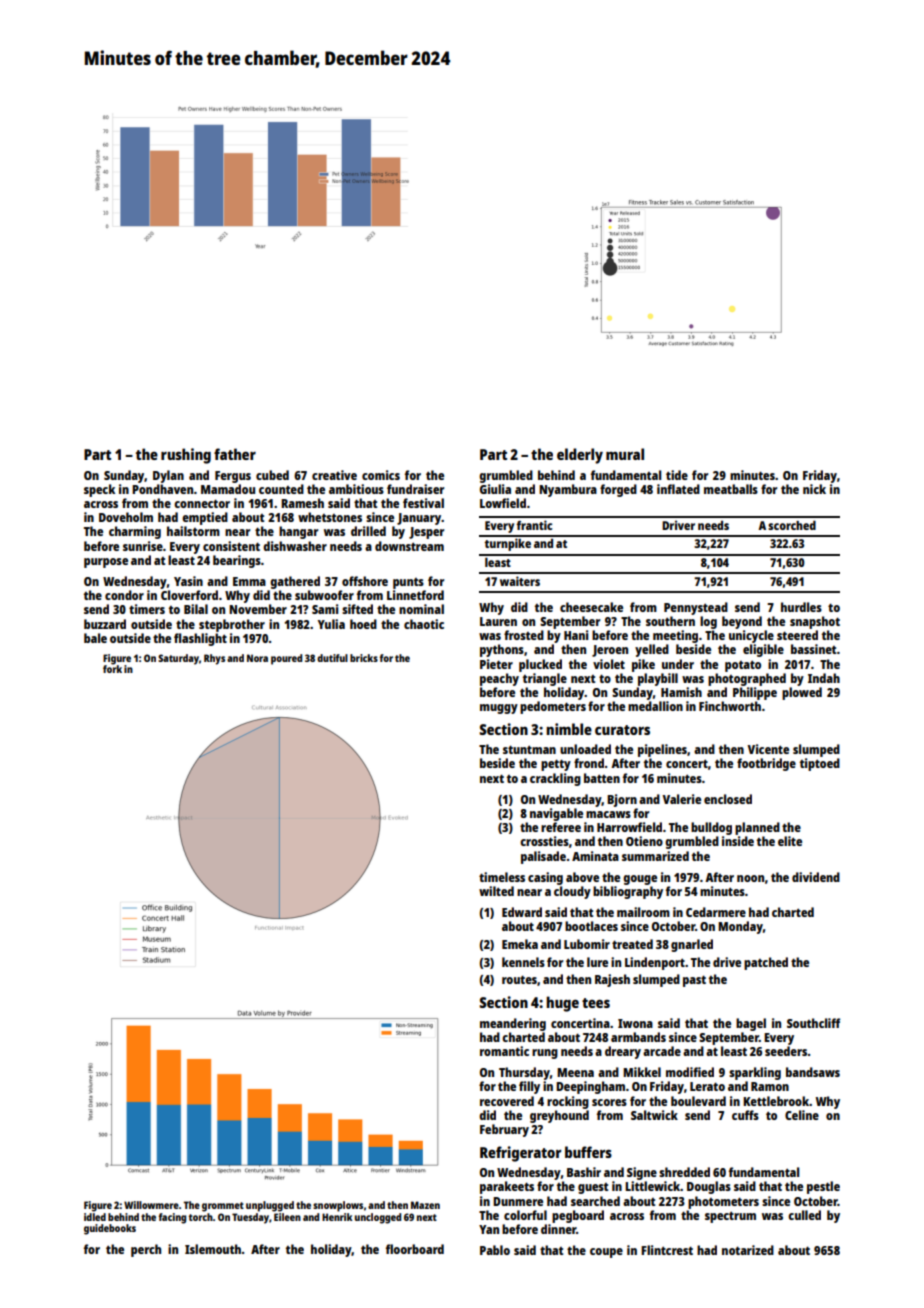 The image size is (924, 1308). I want to click on meeting, so click(675, 636).
